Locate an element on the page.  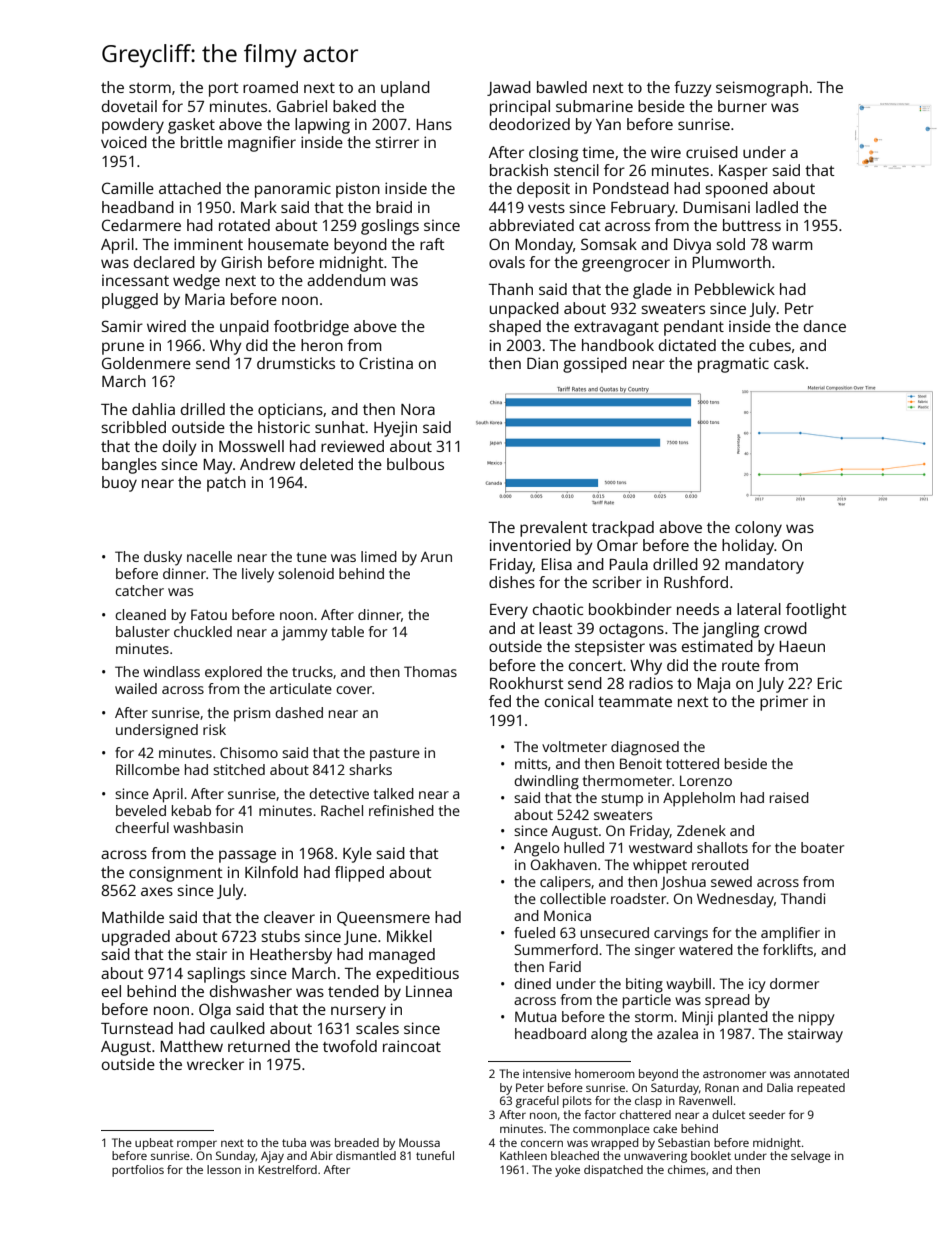
buttress is located at coordinates (752, 225).
